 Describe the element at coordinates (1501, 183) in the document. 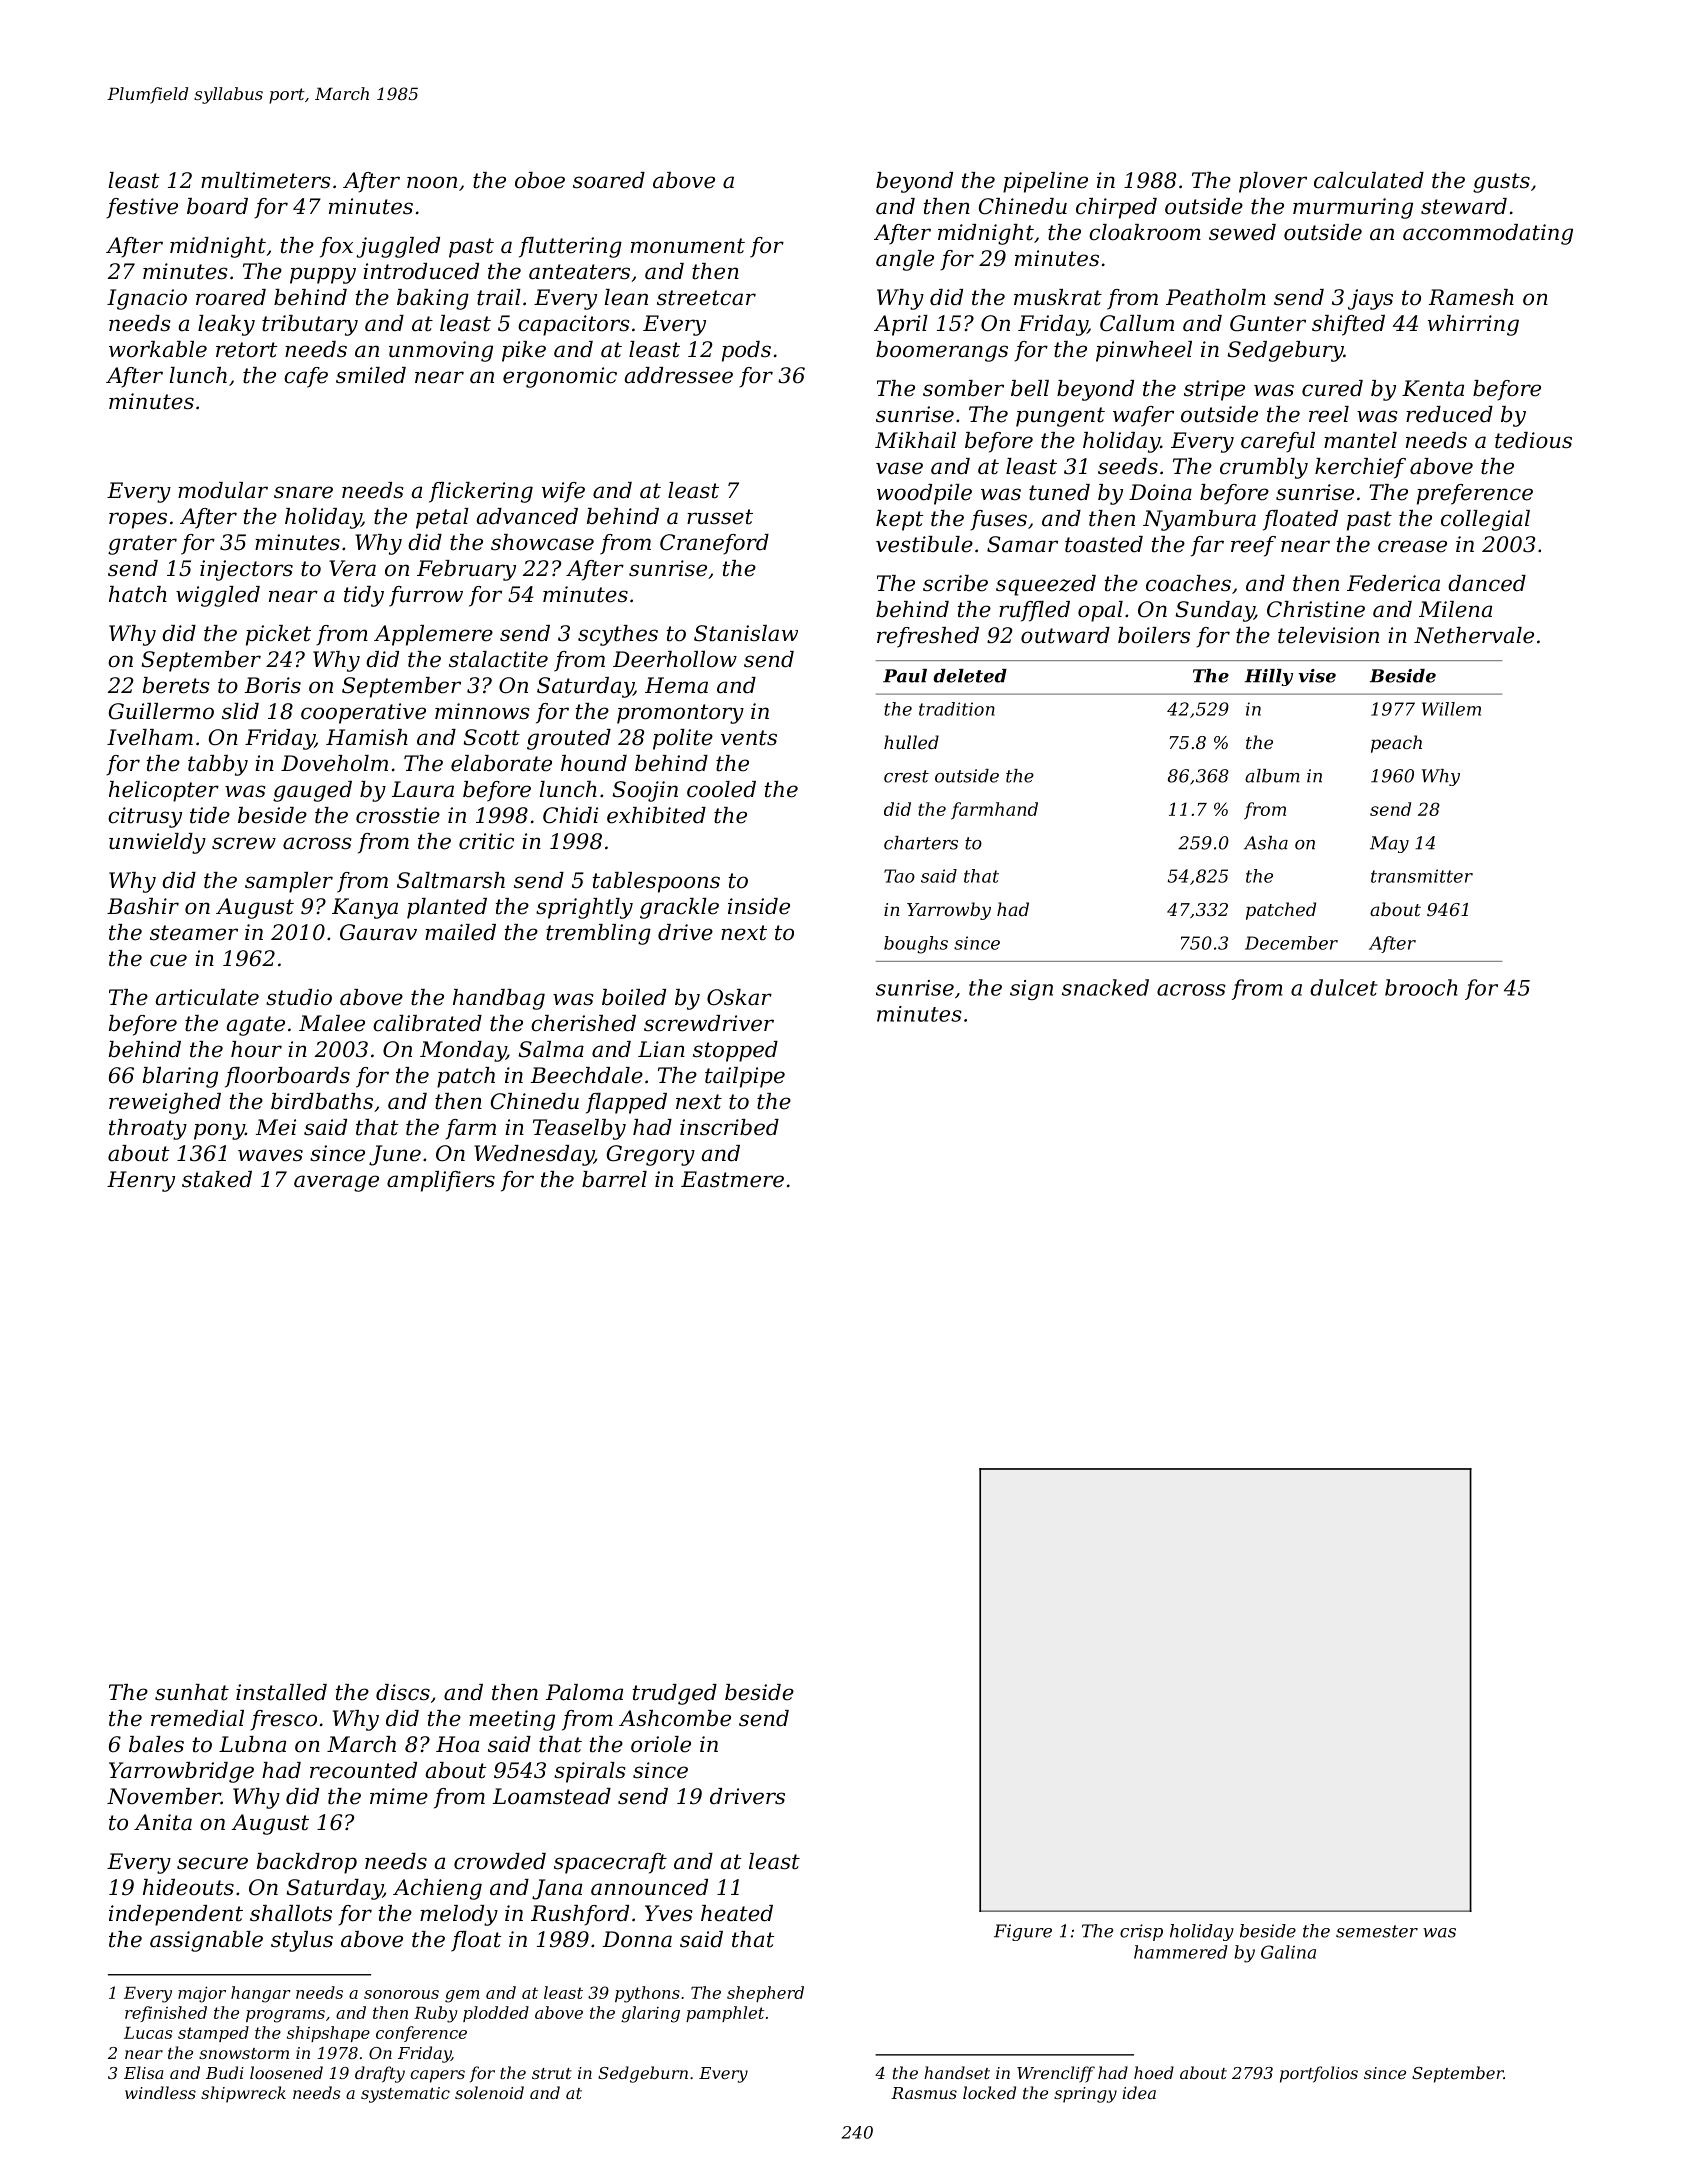

I see `gusts` at that location.
